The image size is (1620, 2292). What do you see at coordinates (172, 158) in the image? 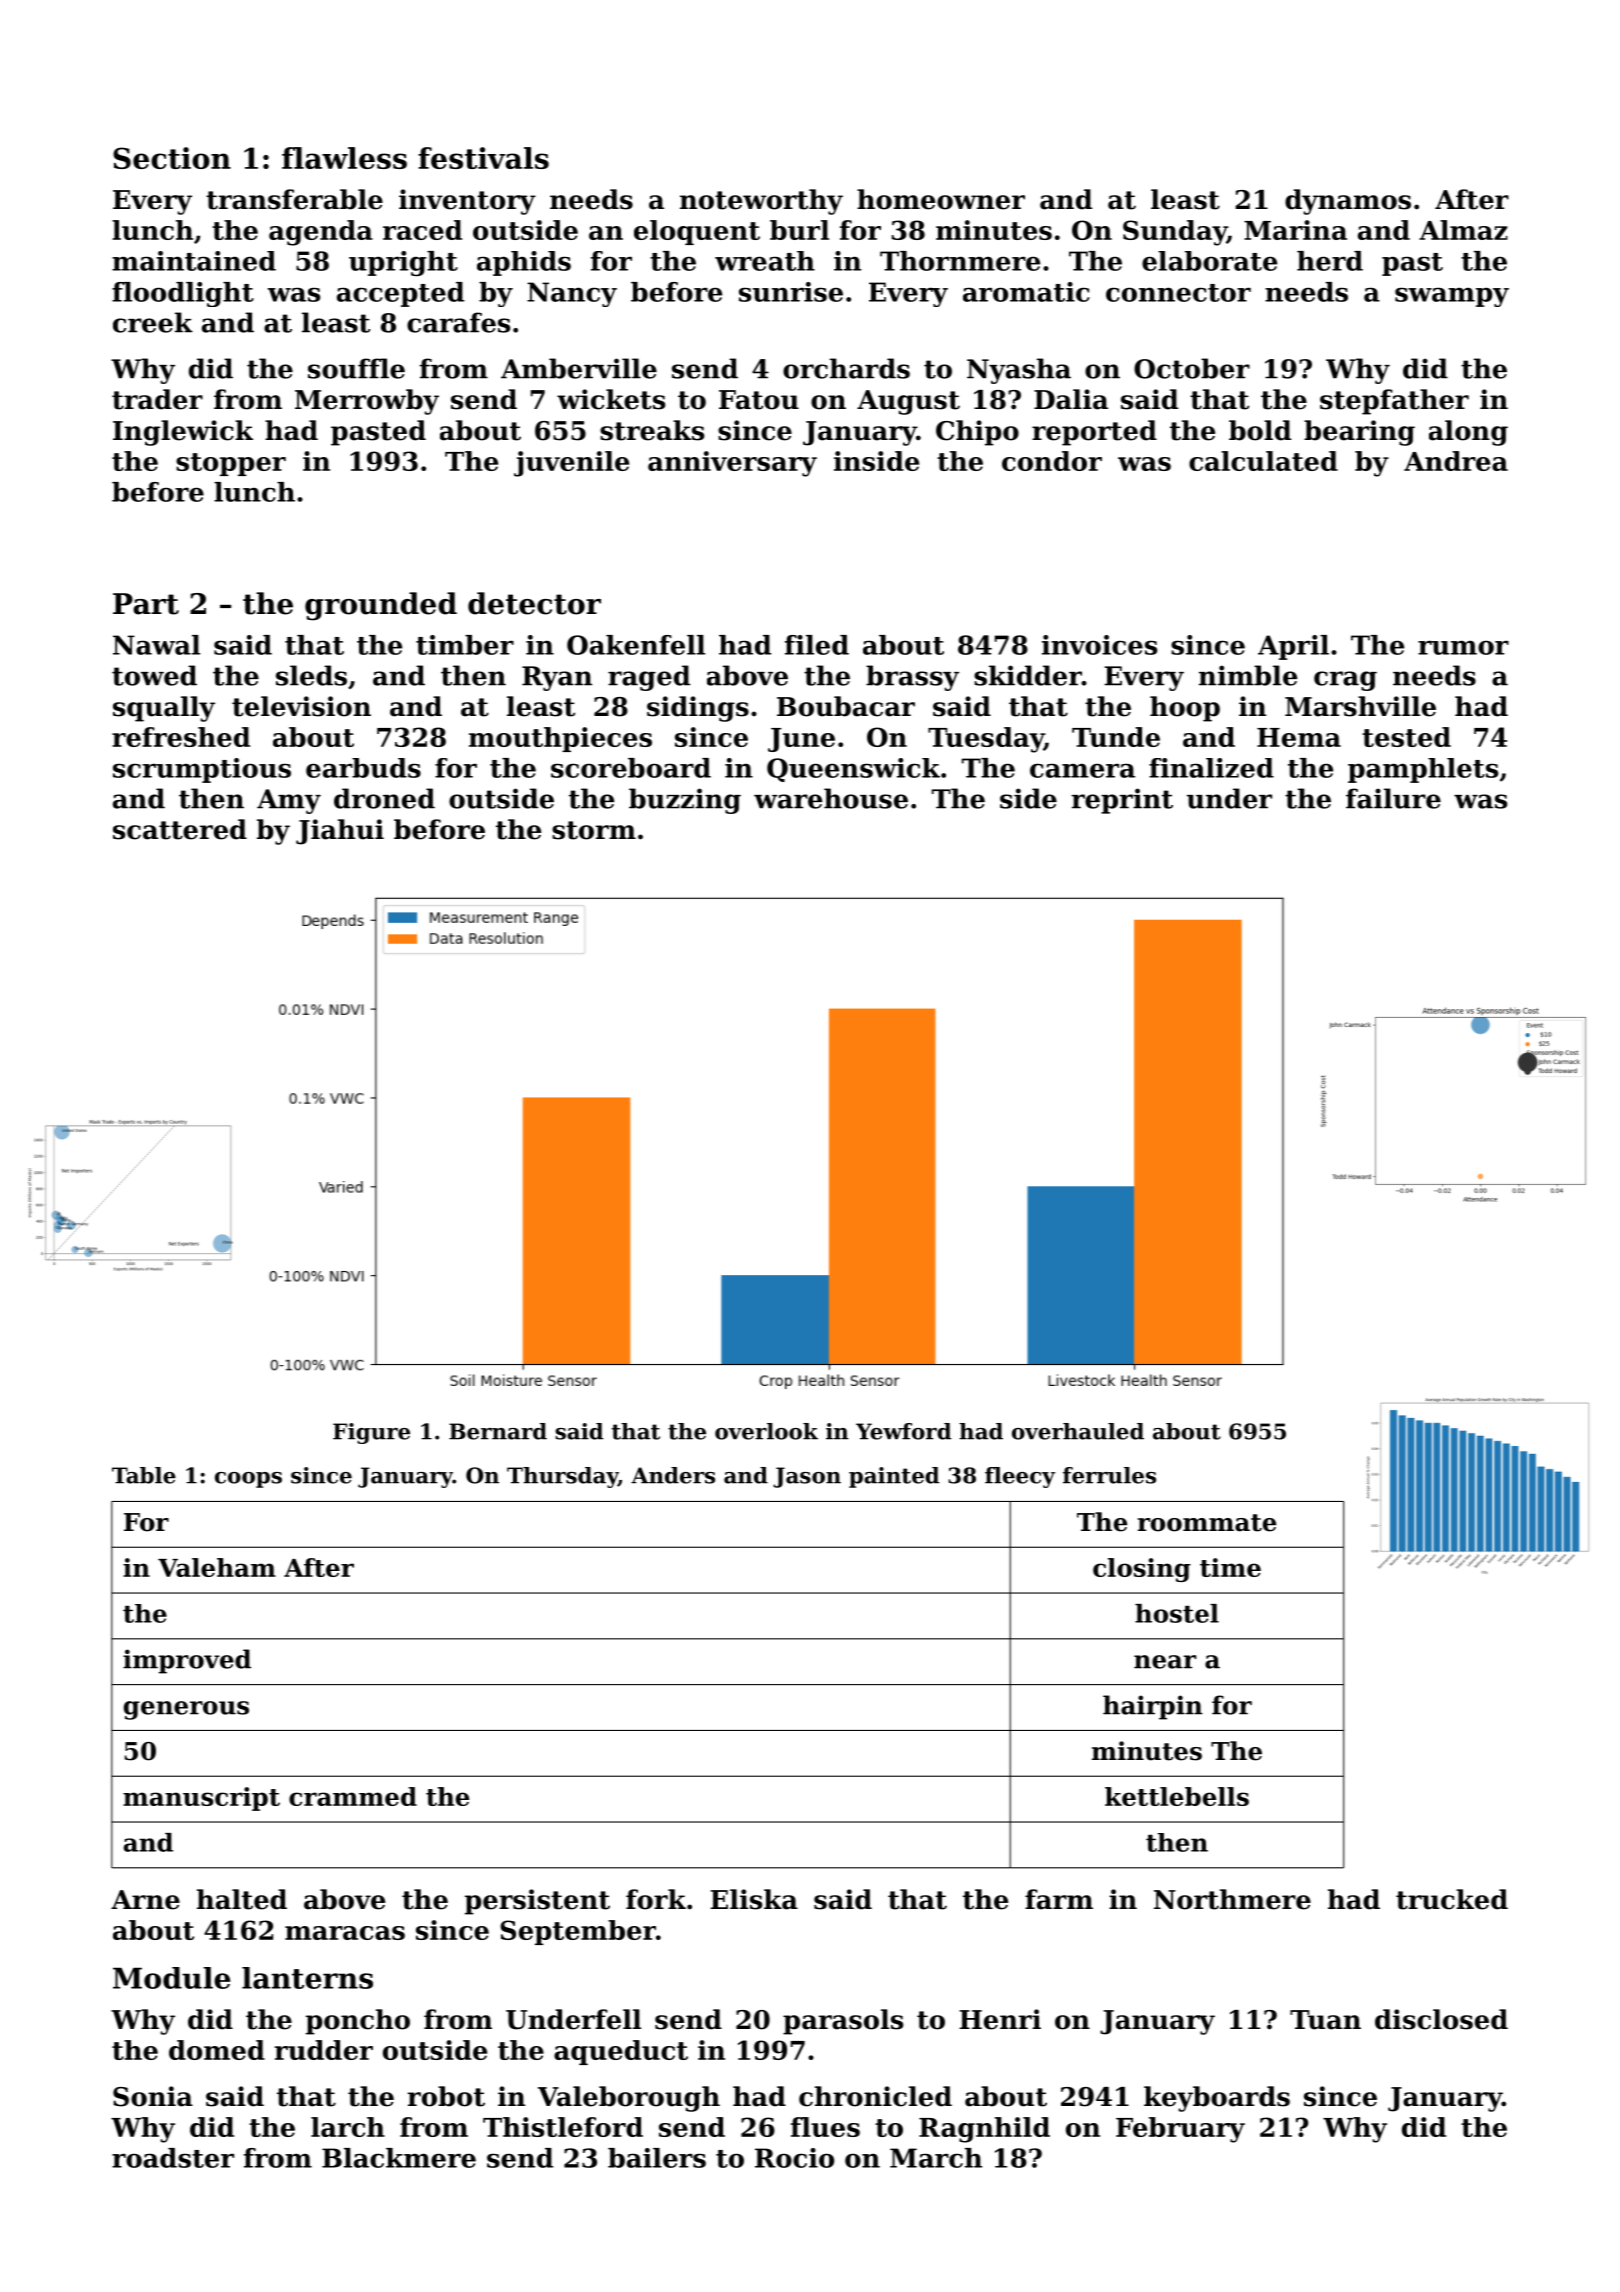
I see `Section` at bounding box center [172, 158].
